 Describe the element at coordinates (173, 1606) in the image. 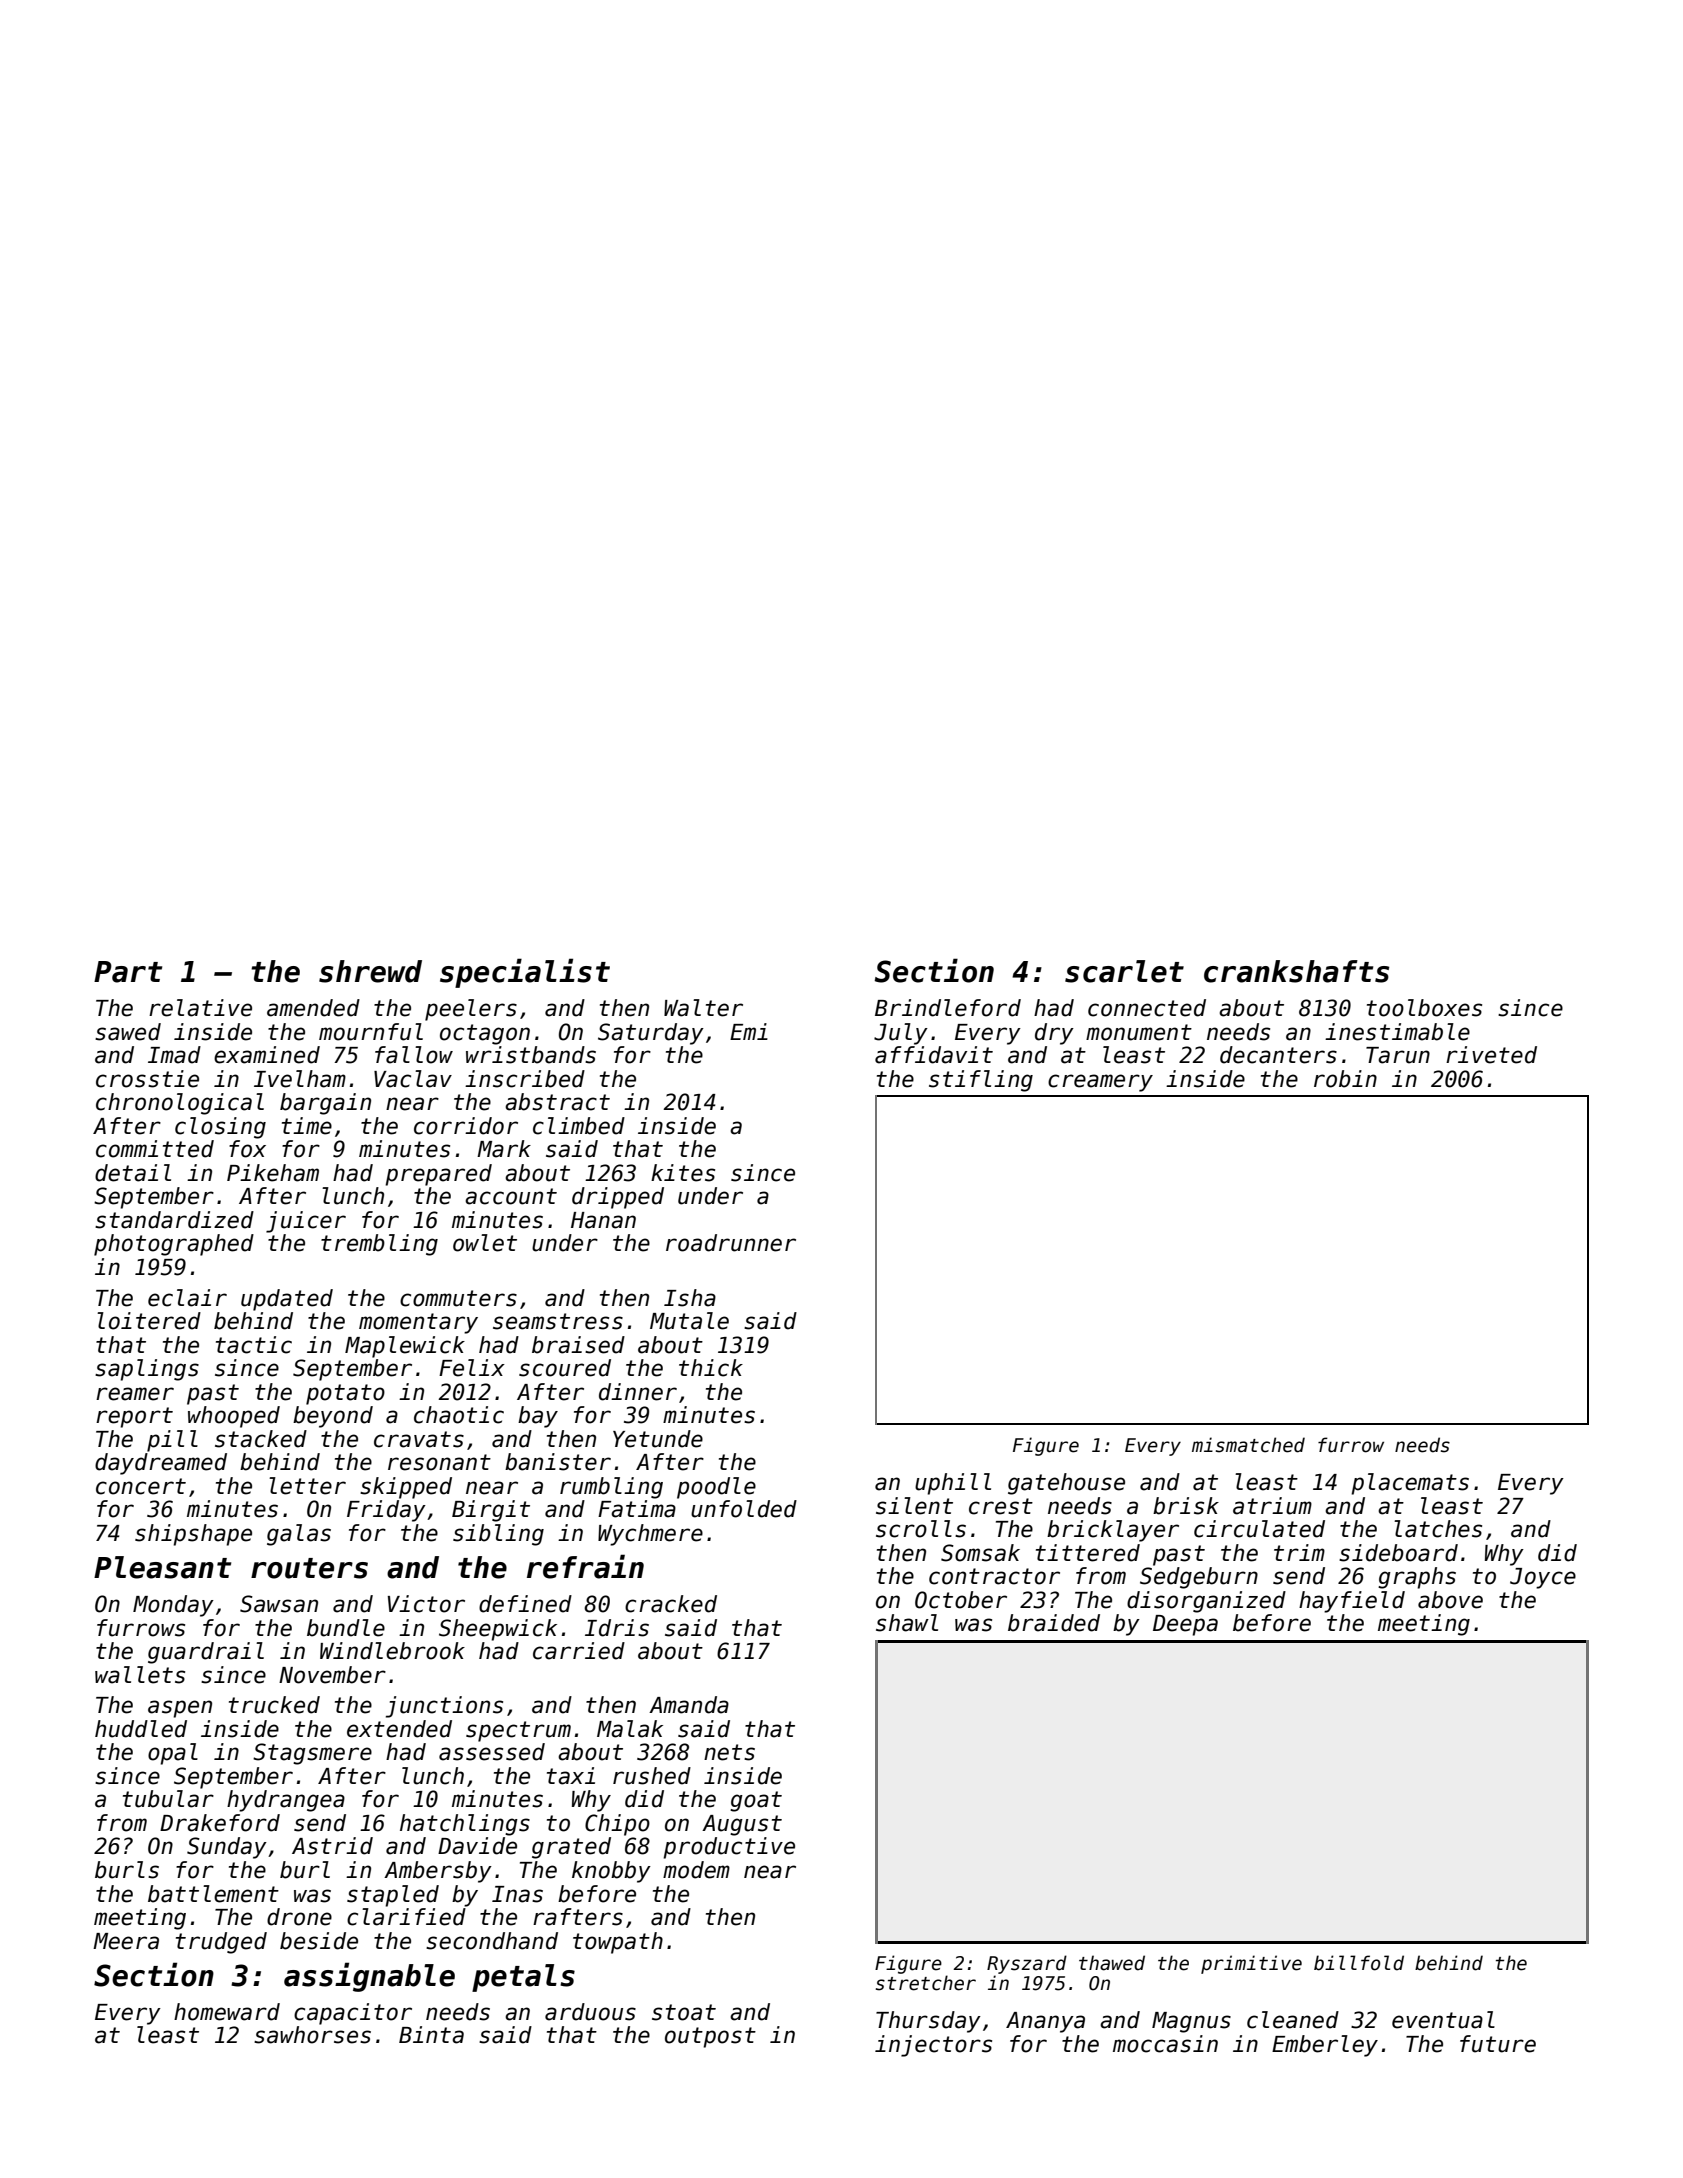

I see `Monday` at that location.
